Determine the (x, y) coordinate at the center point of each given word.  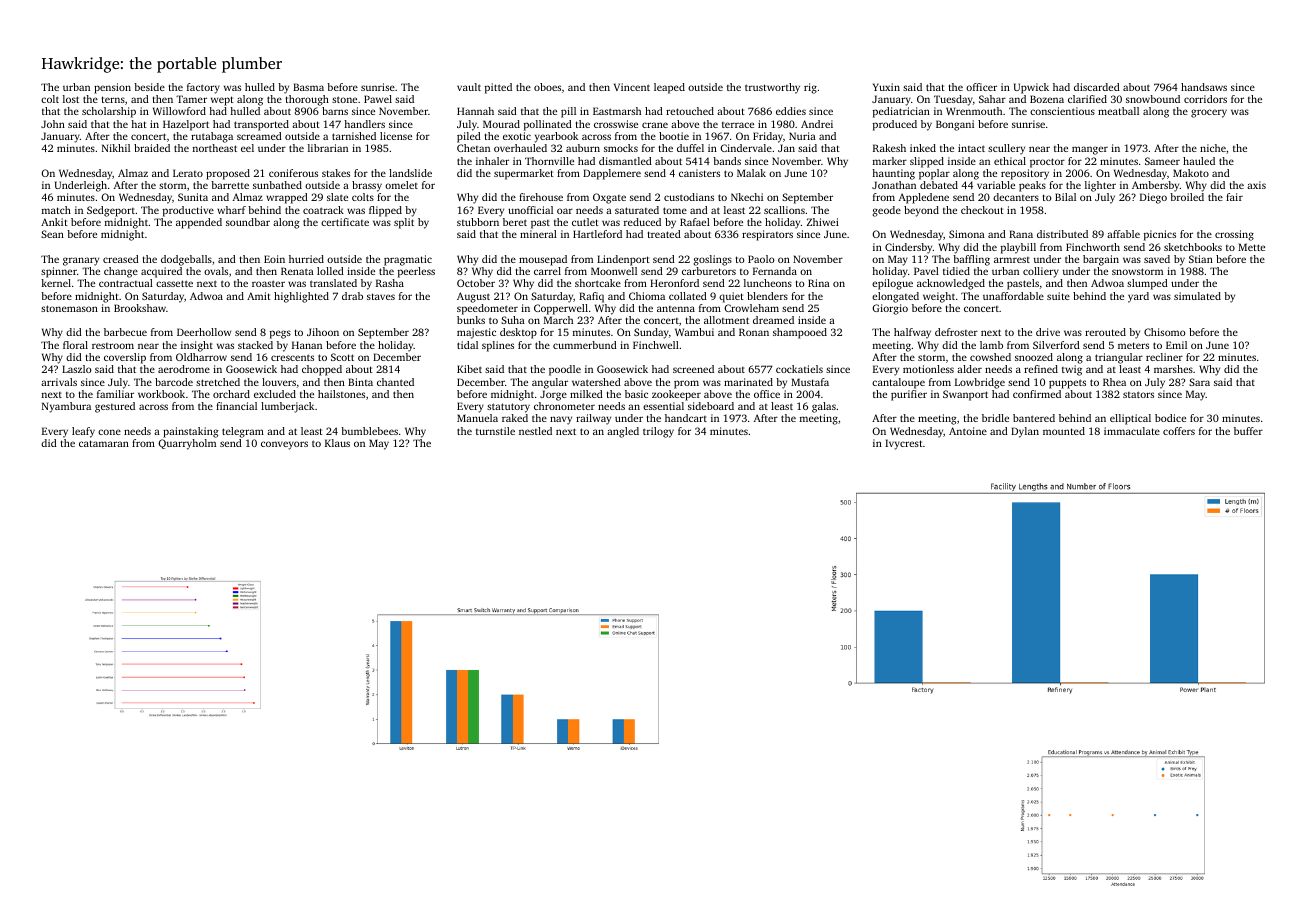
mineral (538, 234)
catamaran (104, 443)
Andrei (817, 124)
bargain (1101, 260)
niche (1213, 148)
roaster (268, 283)
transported (261, 125)
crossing (1234, 235)
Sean (52, 234)
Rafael (695, 222)
